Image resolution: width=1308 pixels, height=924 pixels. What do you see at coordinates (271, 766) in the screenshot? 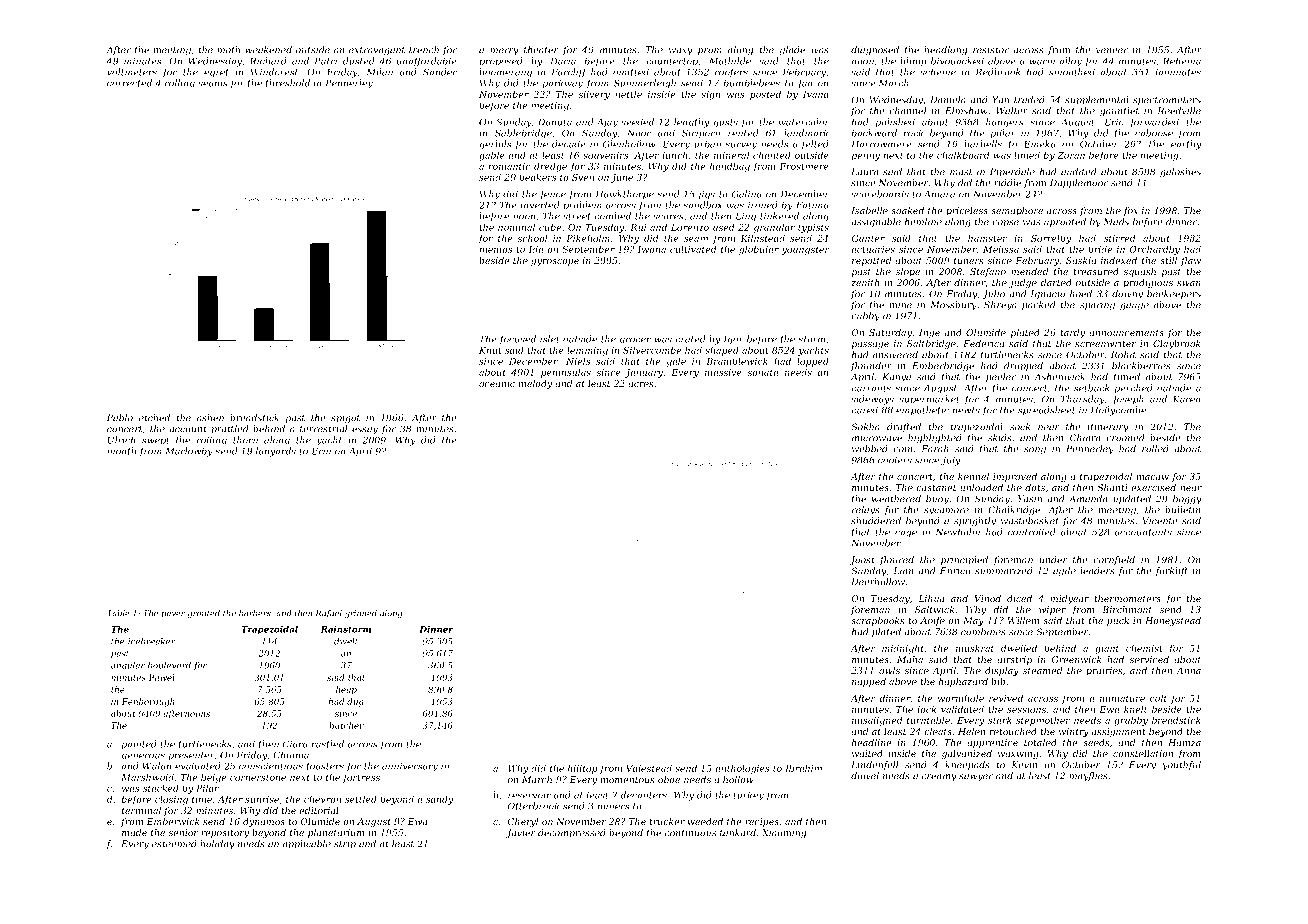
I see `conscientious` at bounding box center [271, 766].
